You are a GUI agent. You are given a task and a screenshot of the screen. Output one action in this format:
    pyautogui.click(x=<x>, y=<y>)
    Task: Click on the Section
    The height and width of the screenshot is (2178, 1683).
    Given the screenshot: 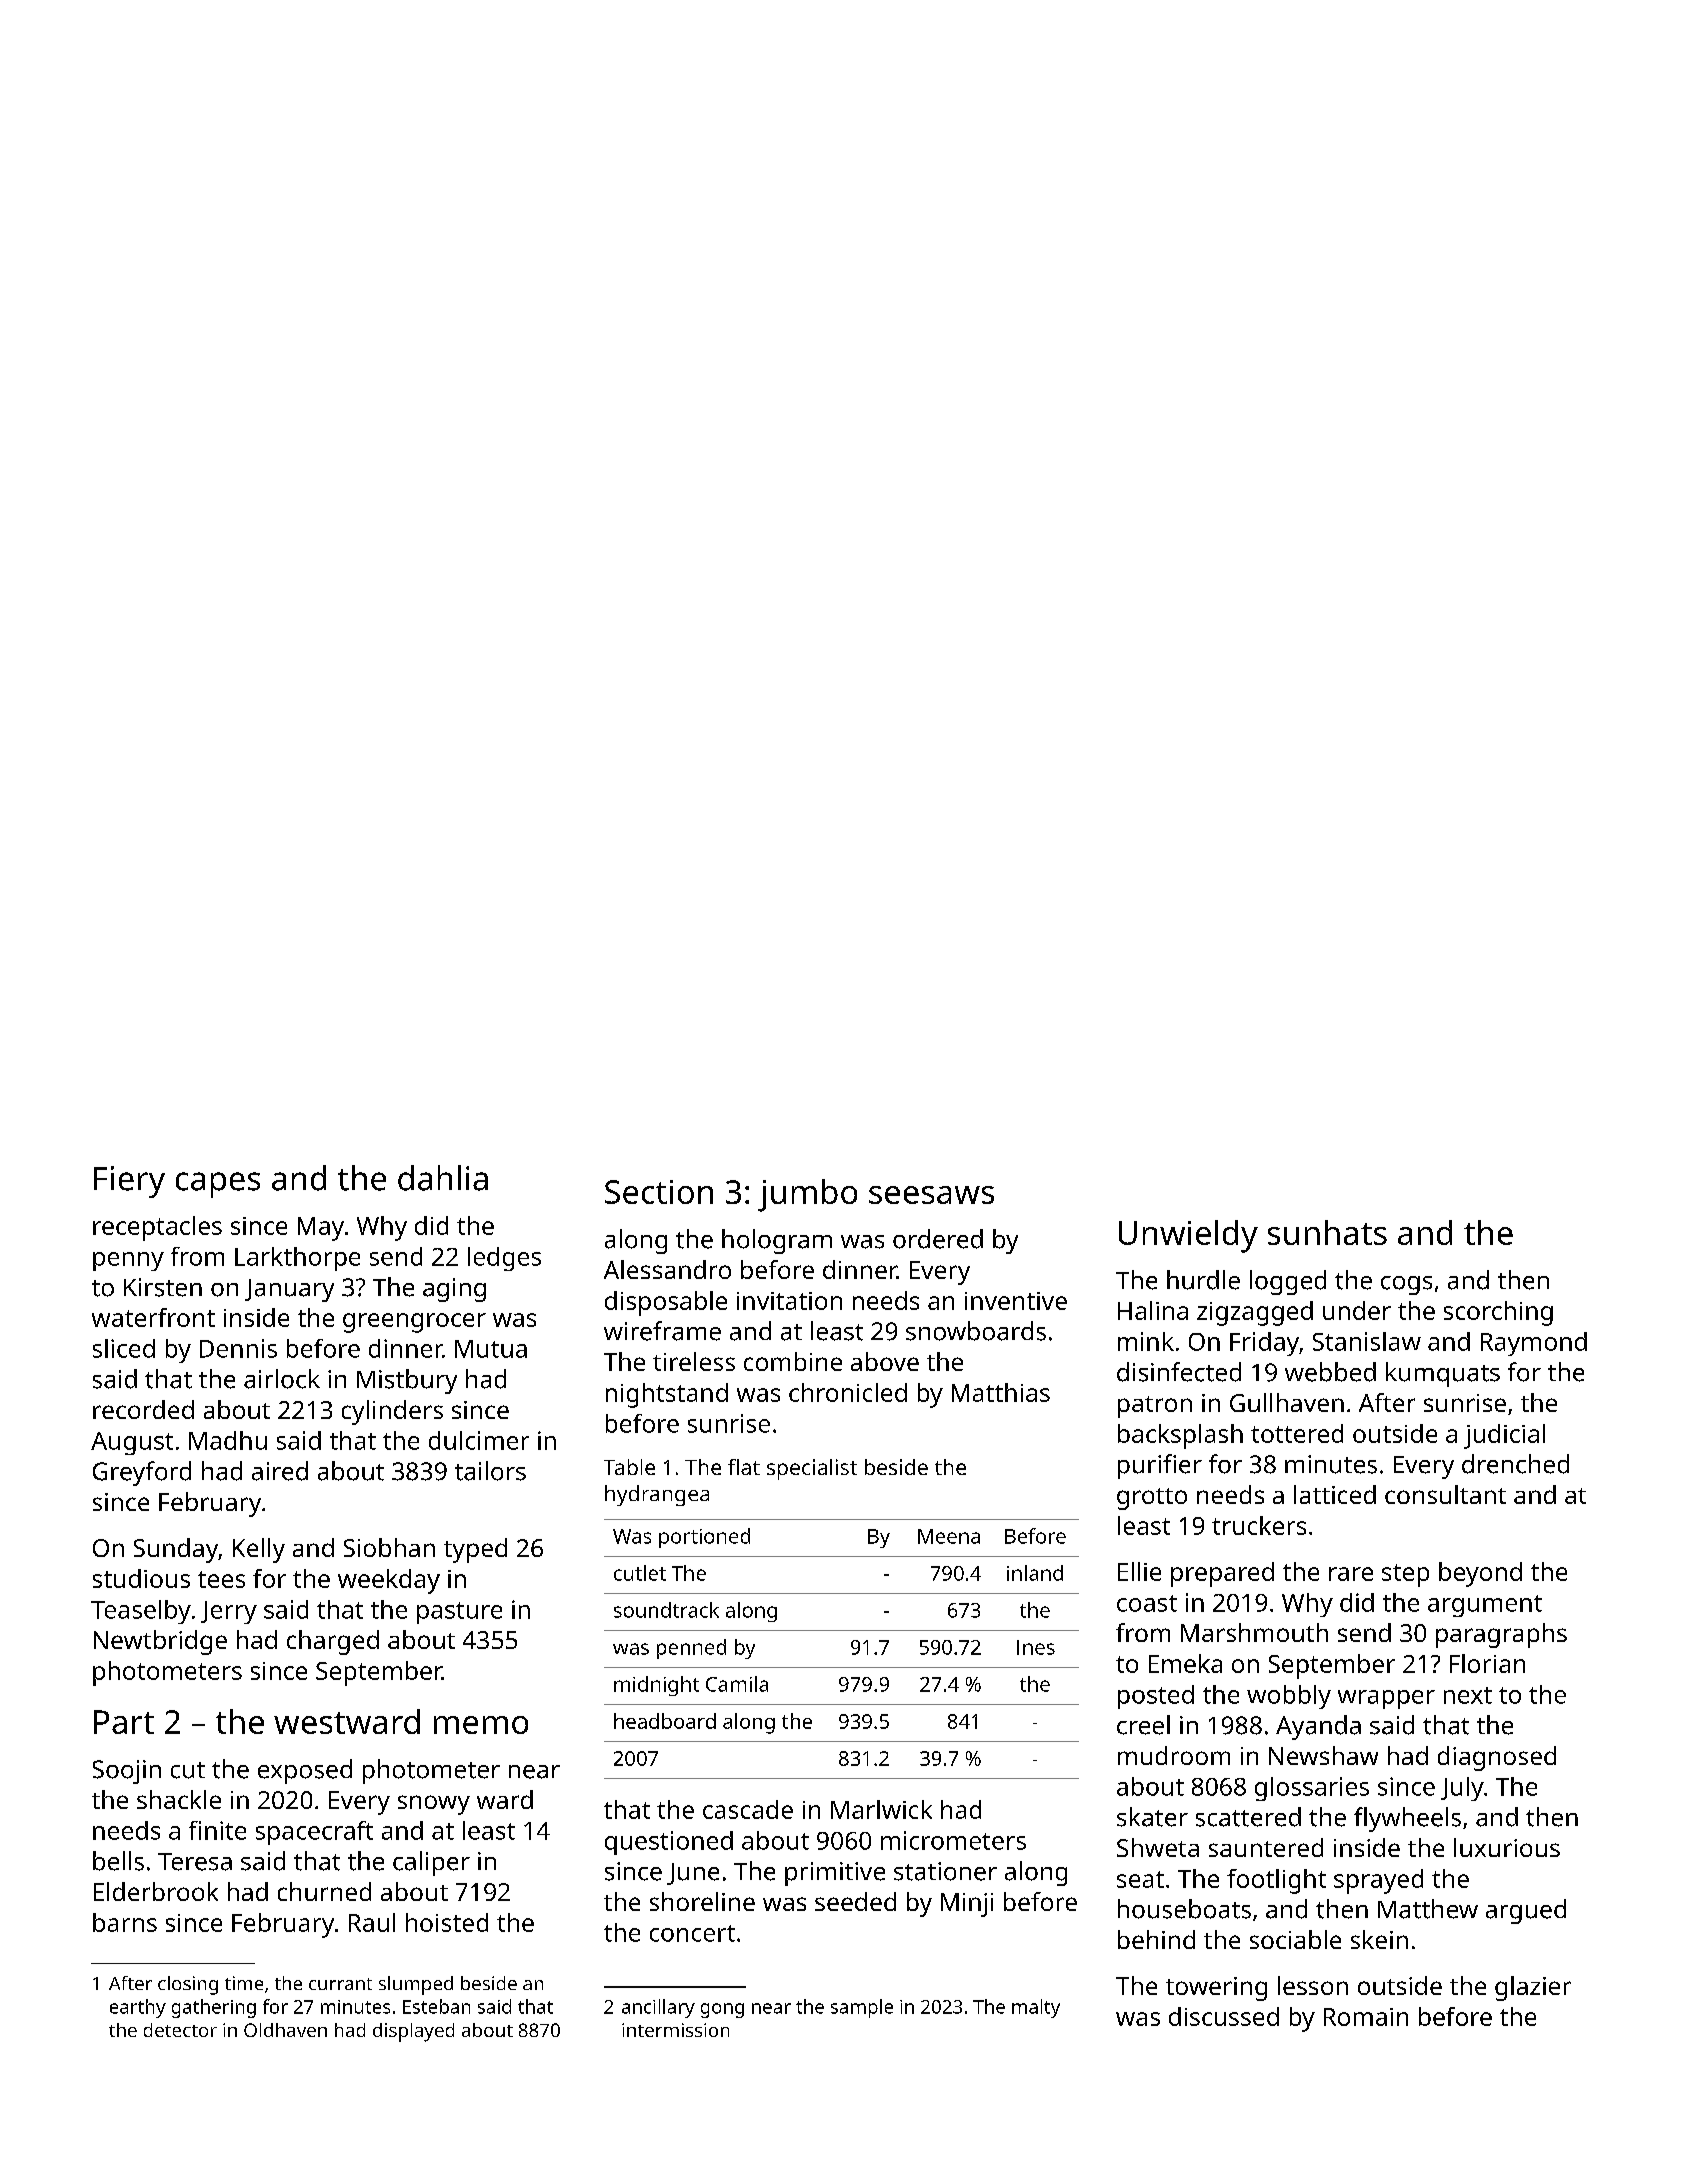 What is the action you would take?
    pyautogui.click(x=659, y=1192)
